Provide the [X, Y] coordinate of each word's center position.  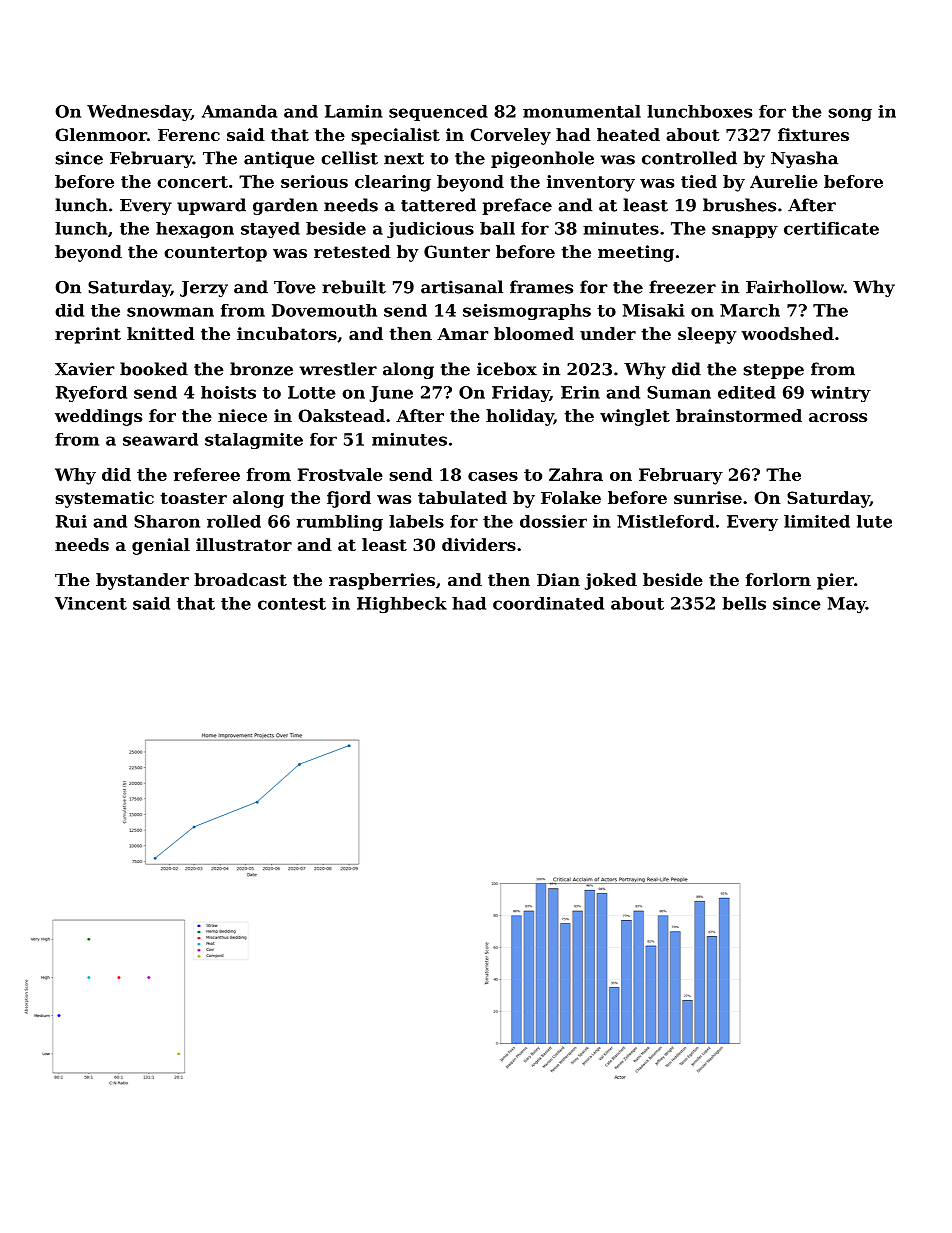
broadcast [240, 579]
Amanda [239, 111]
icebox [507, 369]
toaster [194, 498]
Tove [295, 287]
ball [497, 228]
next [404, 159]
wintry [840, 394]
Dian [558, 579]
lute [874, 521]
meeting [636, 253]
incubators [287, 333]
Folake [571, 497]
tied [699, 181]
